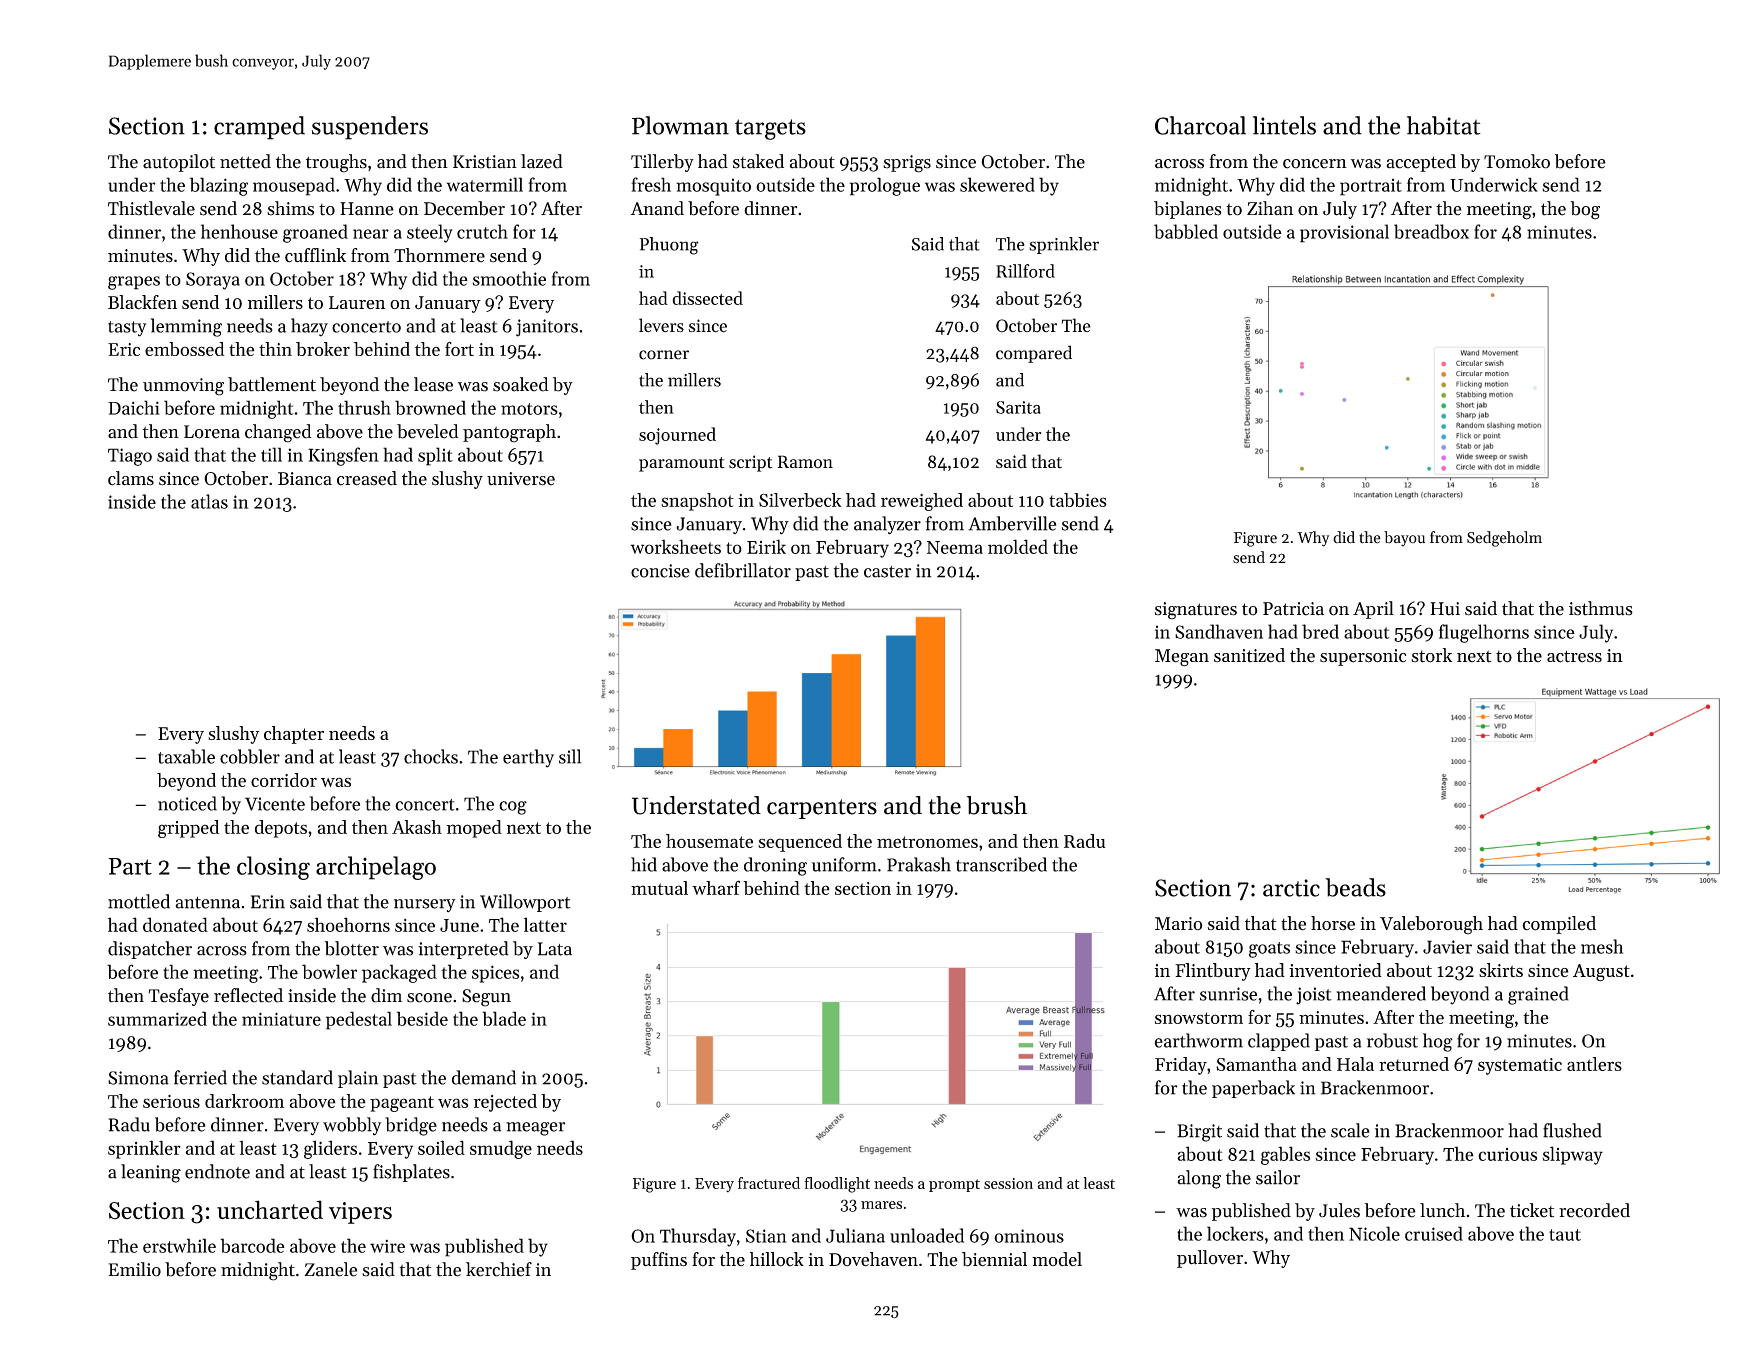  Describe the element at coordinates (1444, 125) in the document. I see `habitat` at that location.
